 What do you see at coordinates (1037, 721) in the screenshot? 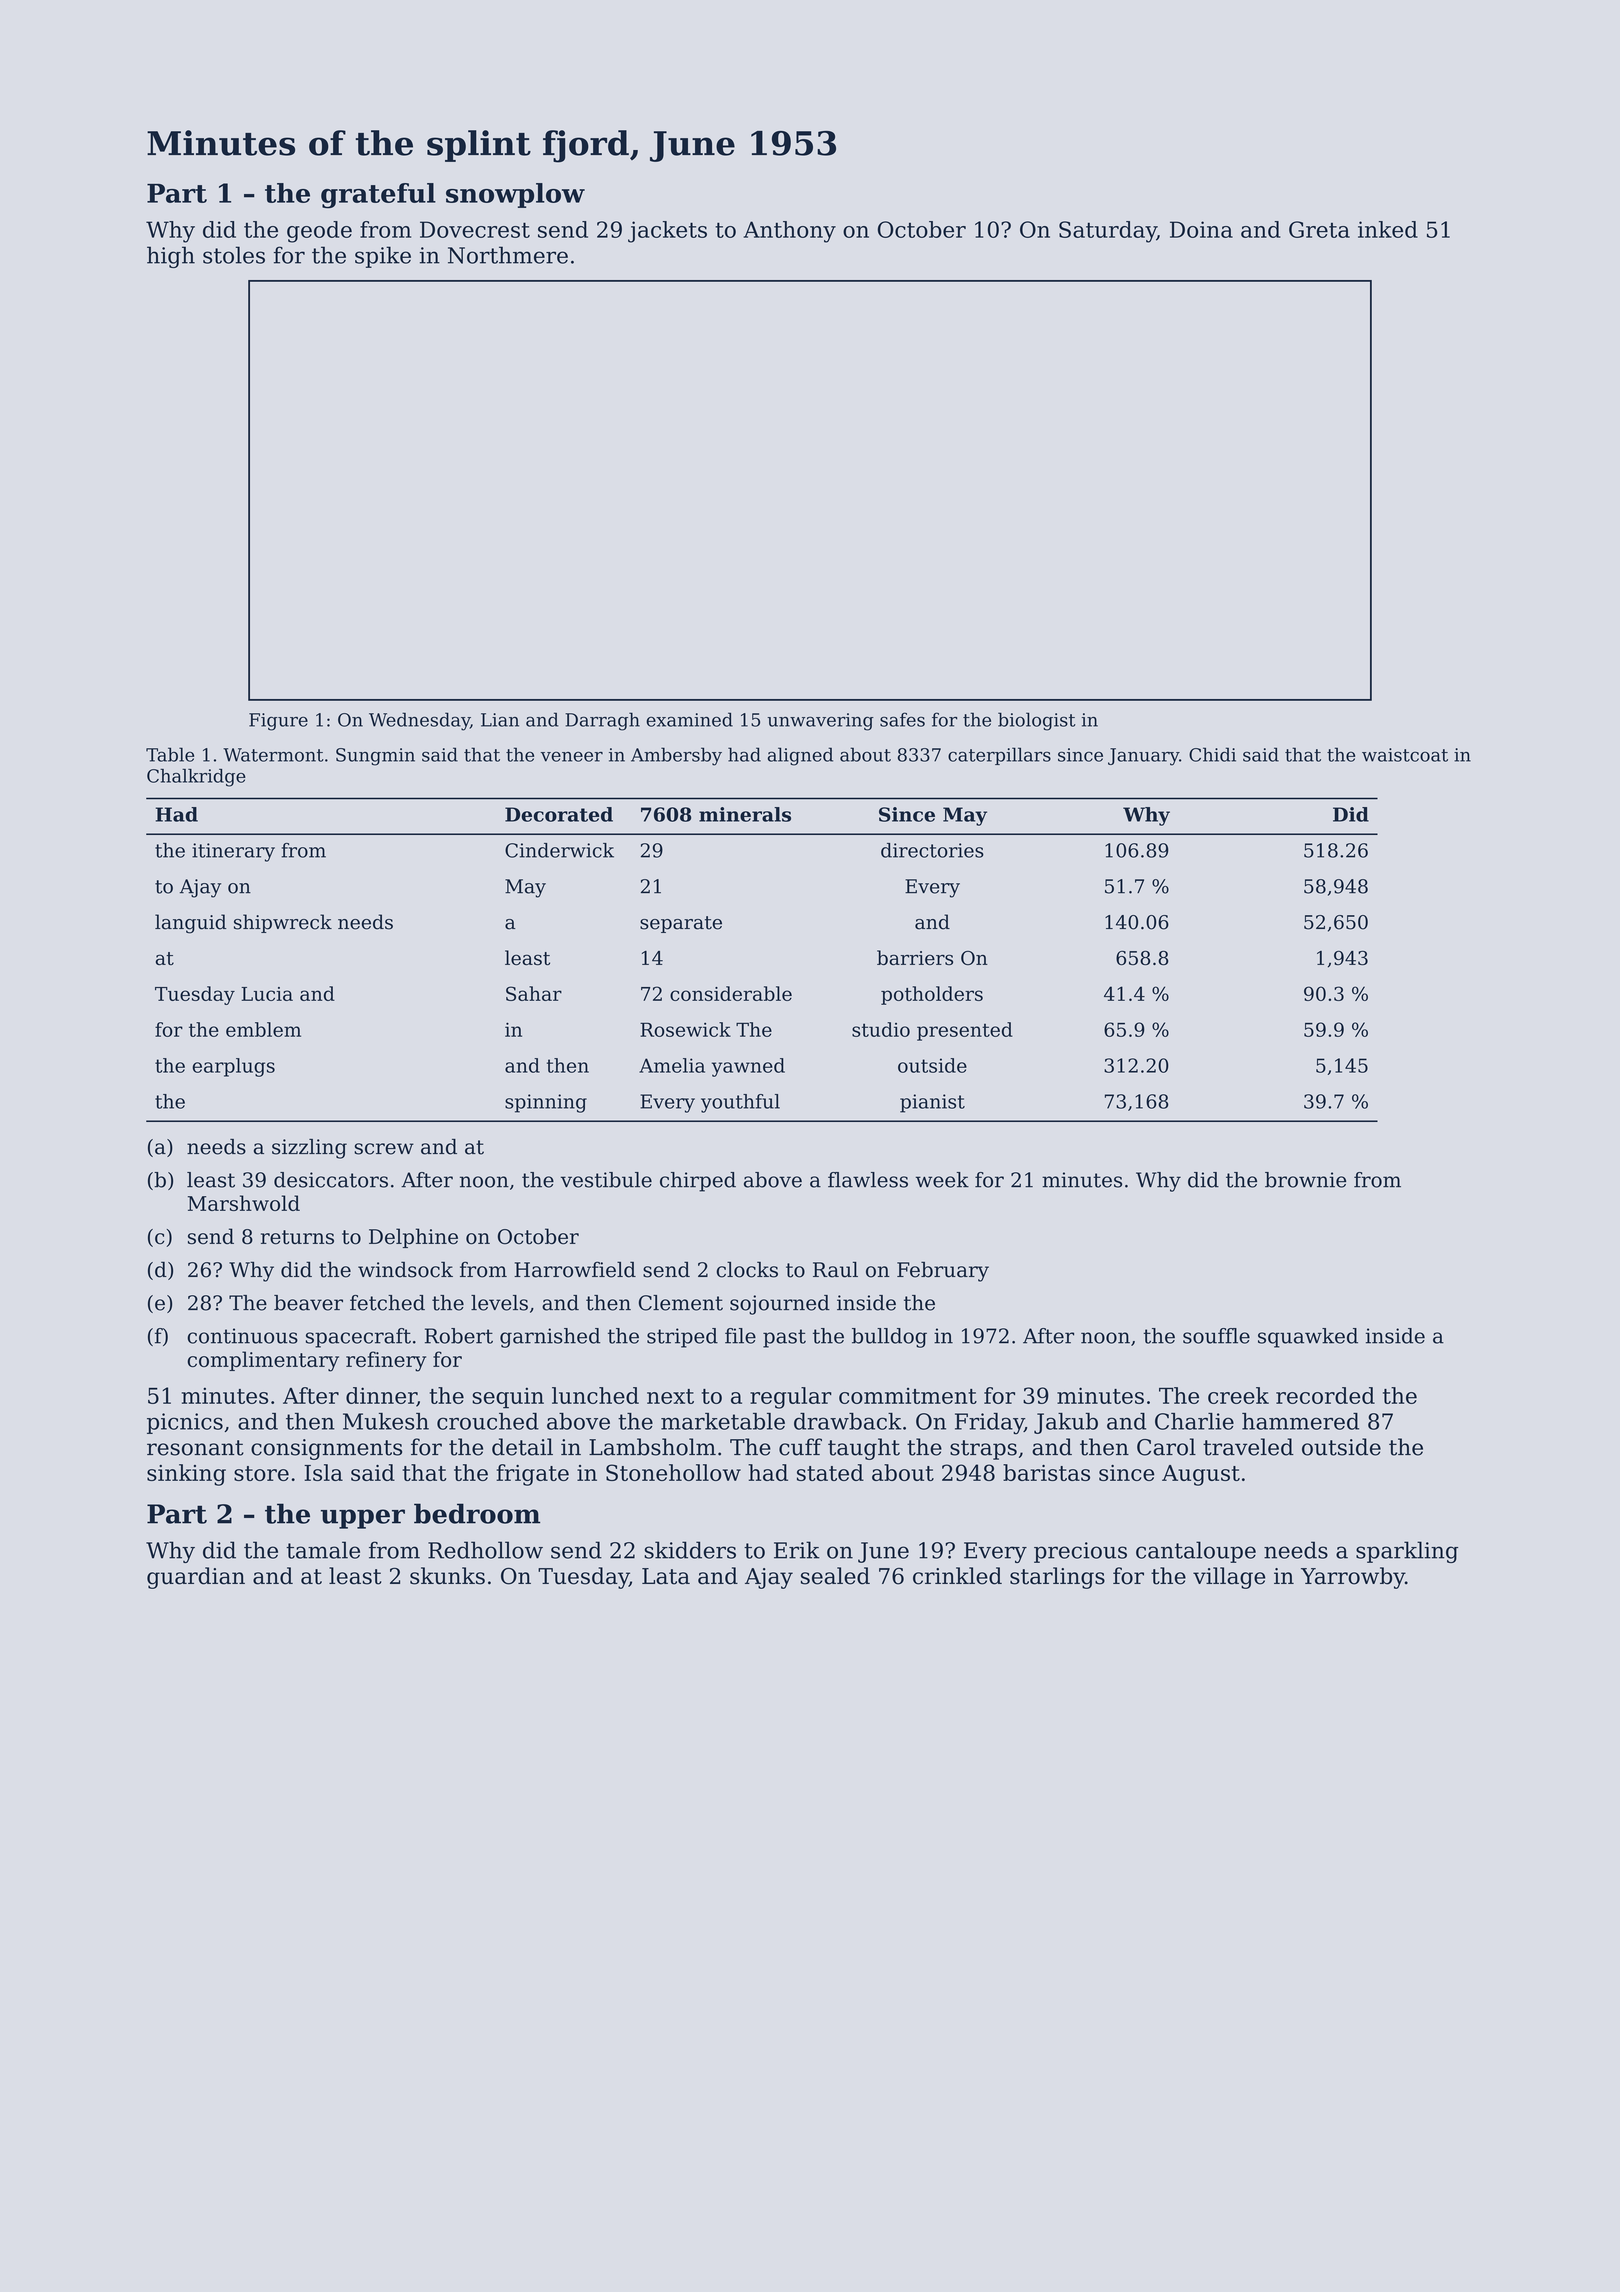
I see `biologist` at bounding box center [1037, 721].
